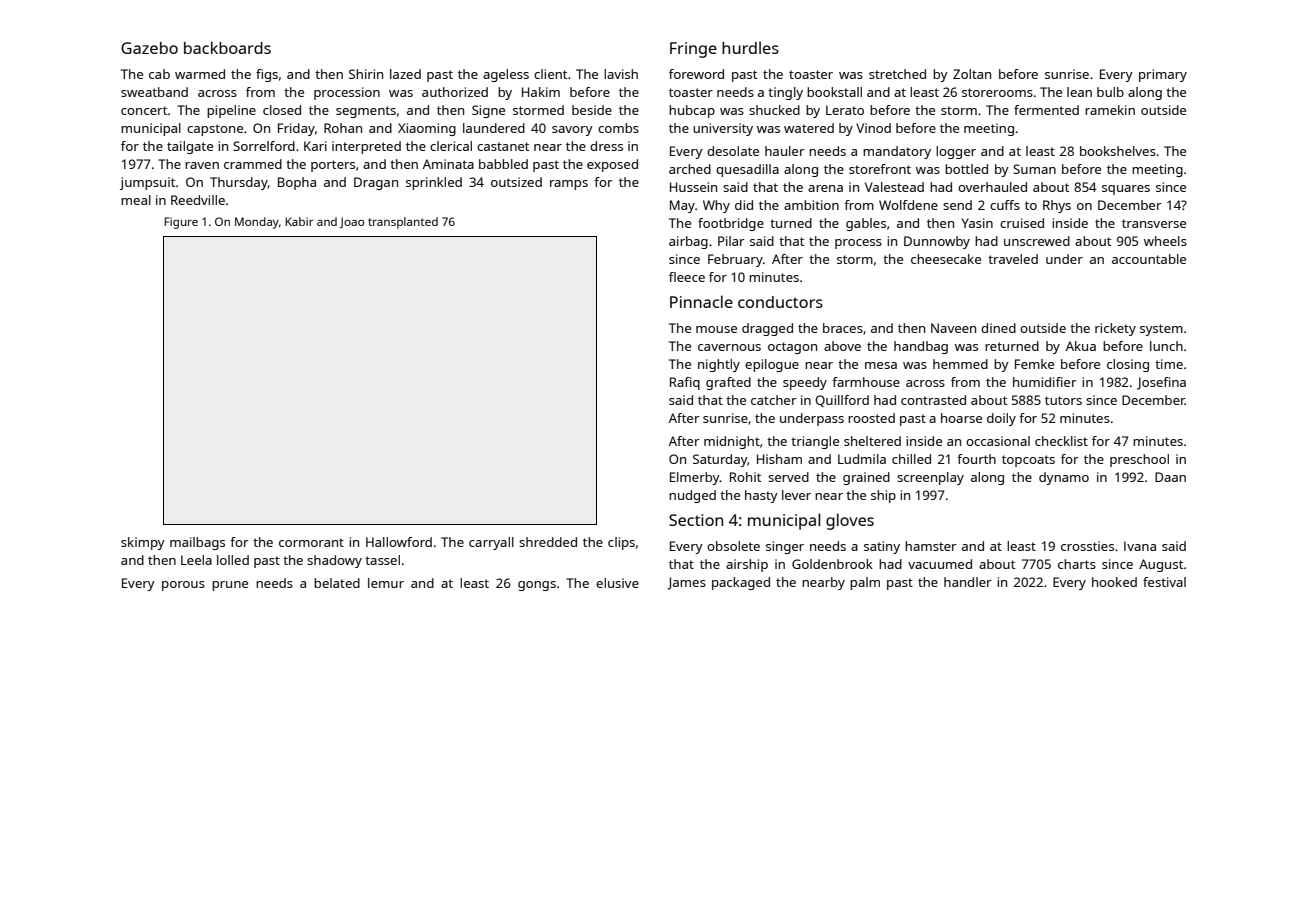  What do you see at coordinates (612, 165) in the screenshot?
I see `exposed` at bounding box center [612, 165].
